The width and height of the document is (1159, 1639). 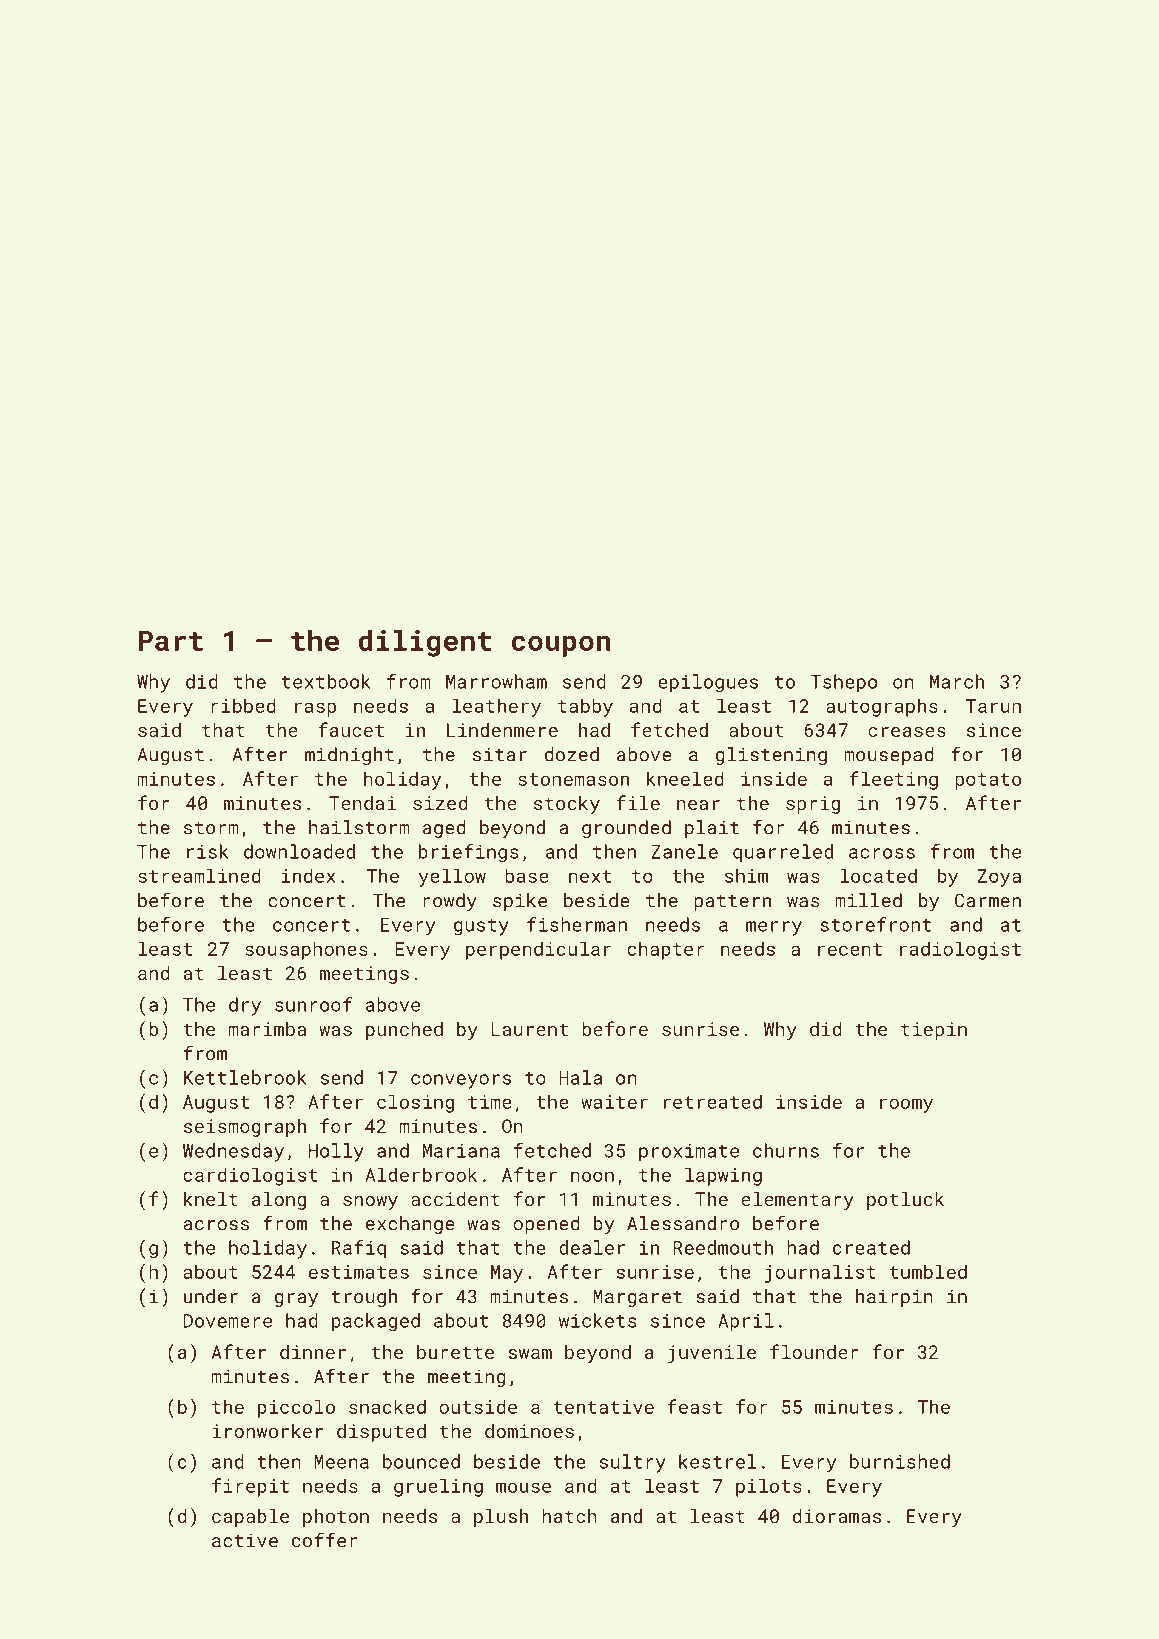 What do you see at coordinates (592, 1247) in the document?
I see `dealer` at bounding box center [592, 1247].
